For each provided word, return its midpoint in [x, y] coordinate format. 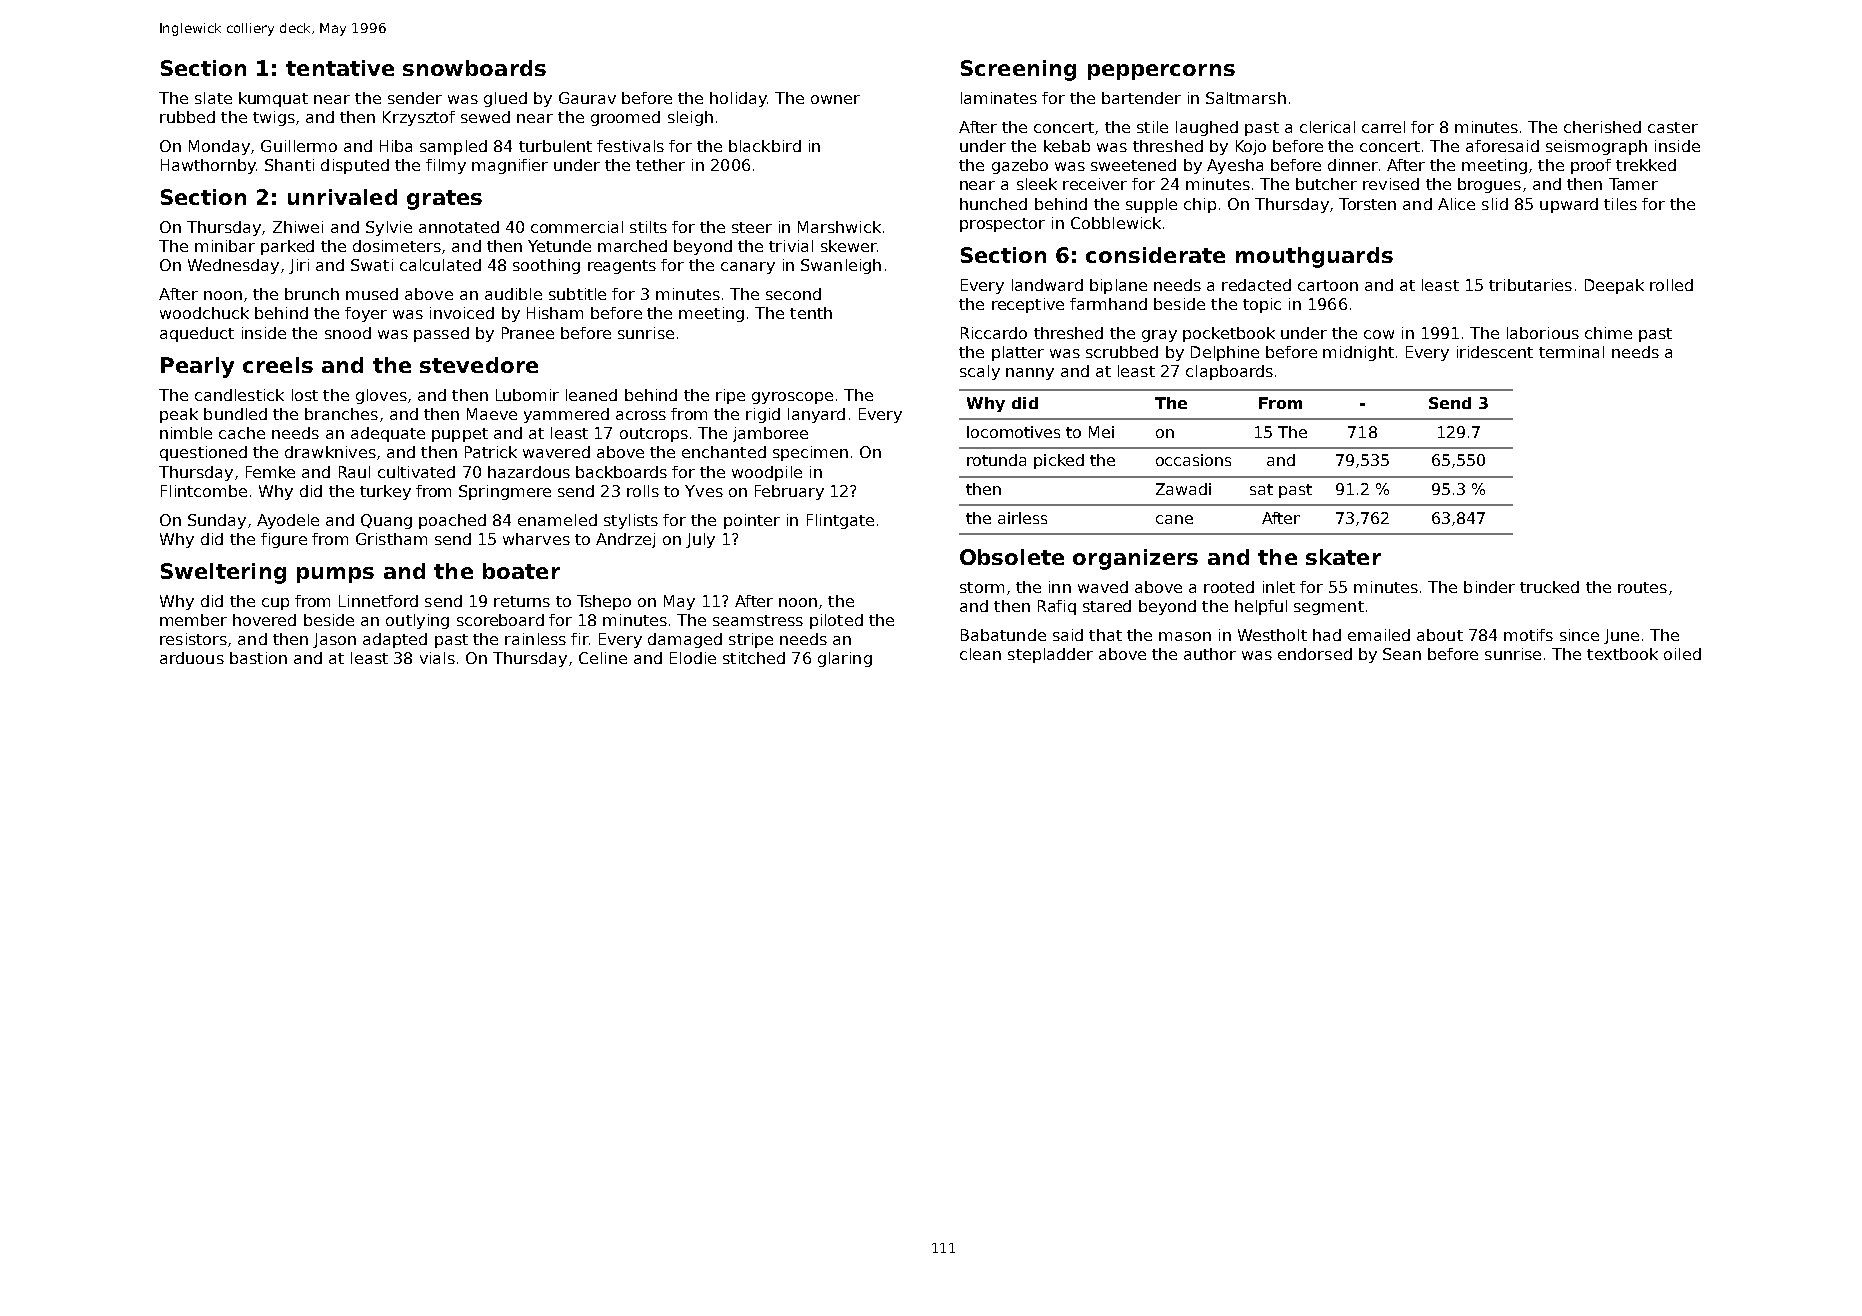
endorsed [1315, 654]
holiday [738, 99]
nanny [1030, 374]
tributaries [1530, 285]
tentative [340, 68]
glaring [845, 659]
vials [437, 658]
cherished [1602, 127]
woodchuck [204, 313]
